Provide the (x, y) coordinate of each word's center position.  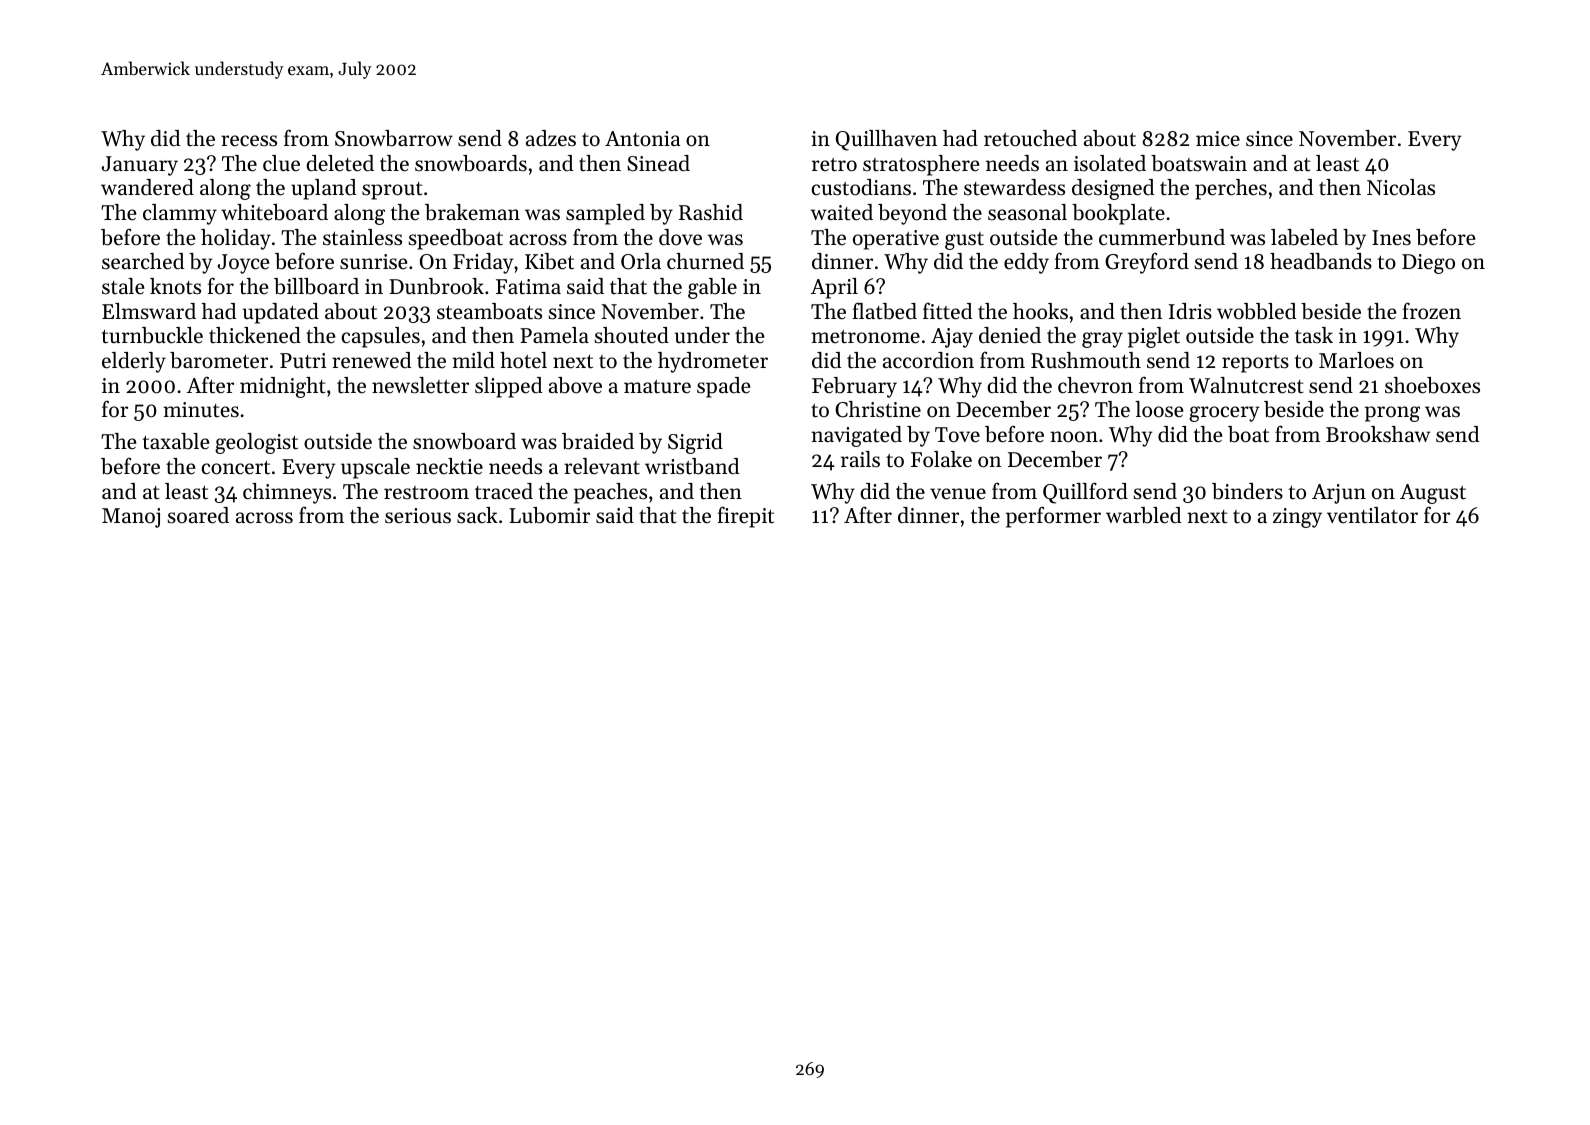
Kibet (549, 261)
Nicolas (1401, 187)
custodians (861, 187)
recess (249, 141)
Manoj (131, 518)
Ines (1391, 238)
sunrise (373, 262)
